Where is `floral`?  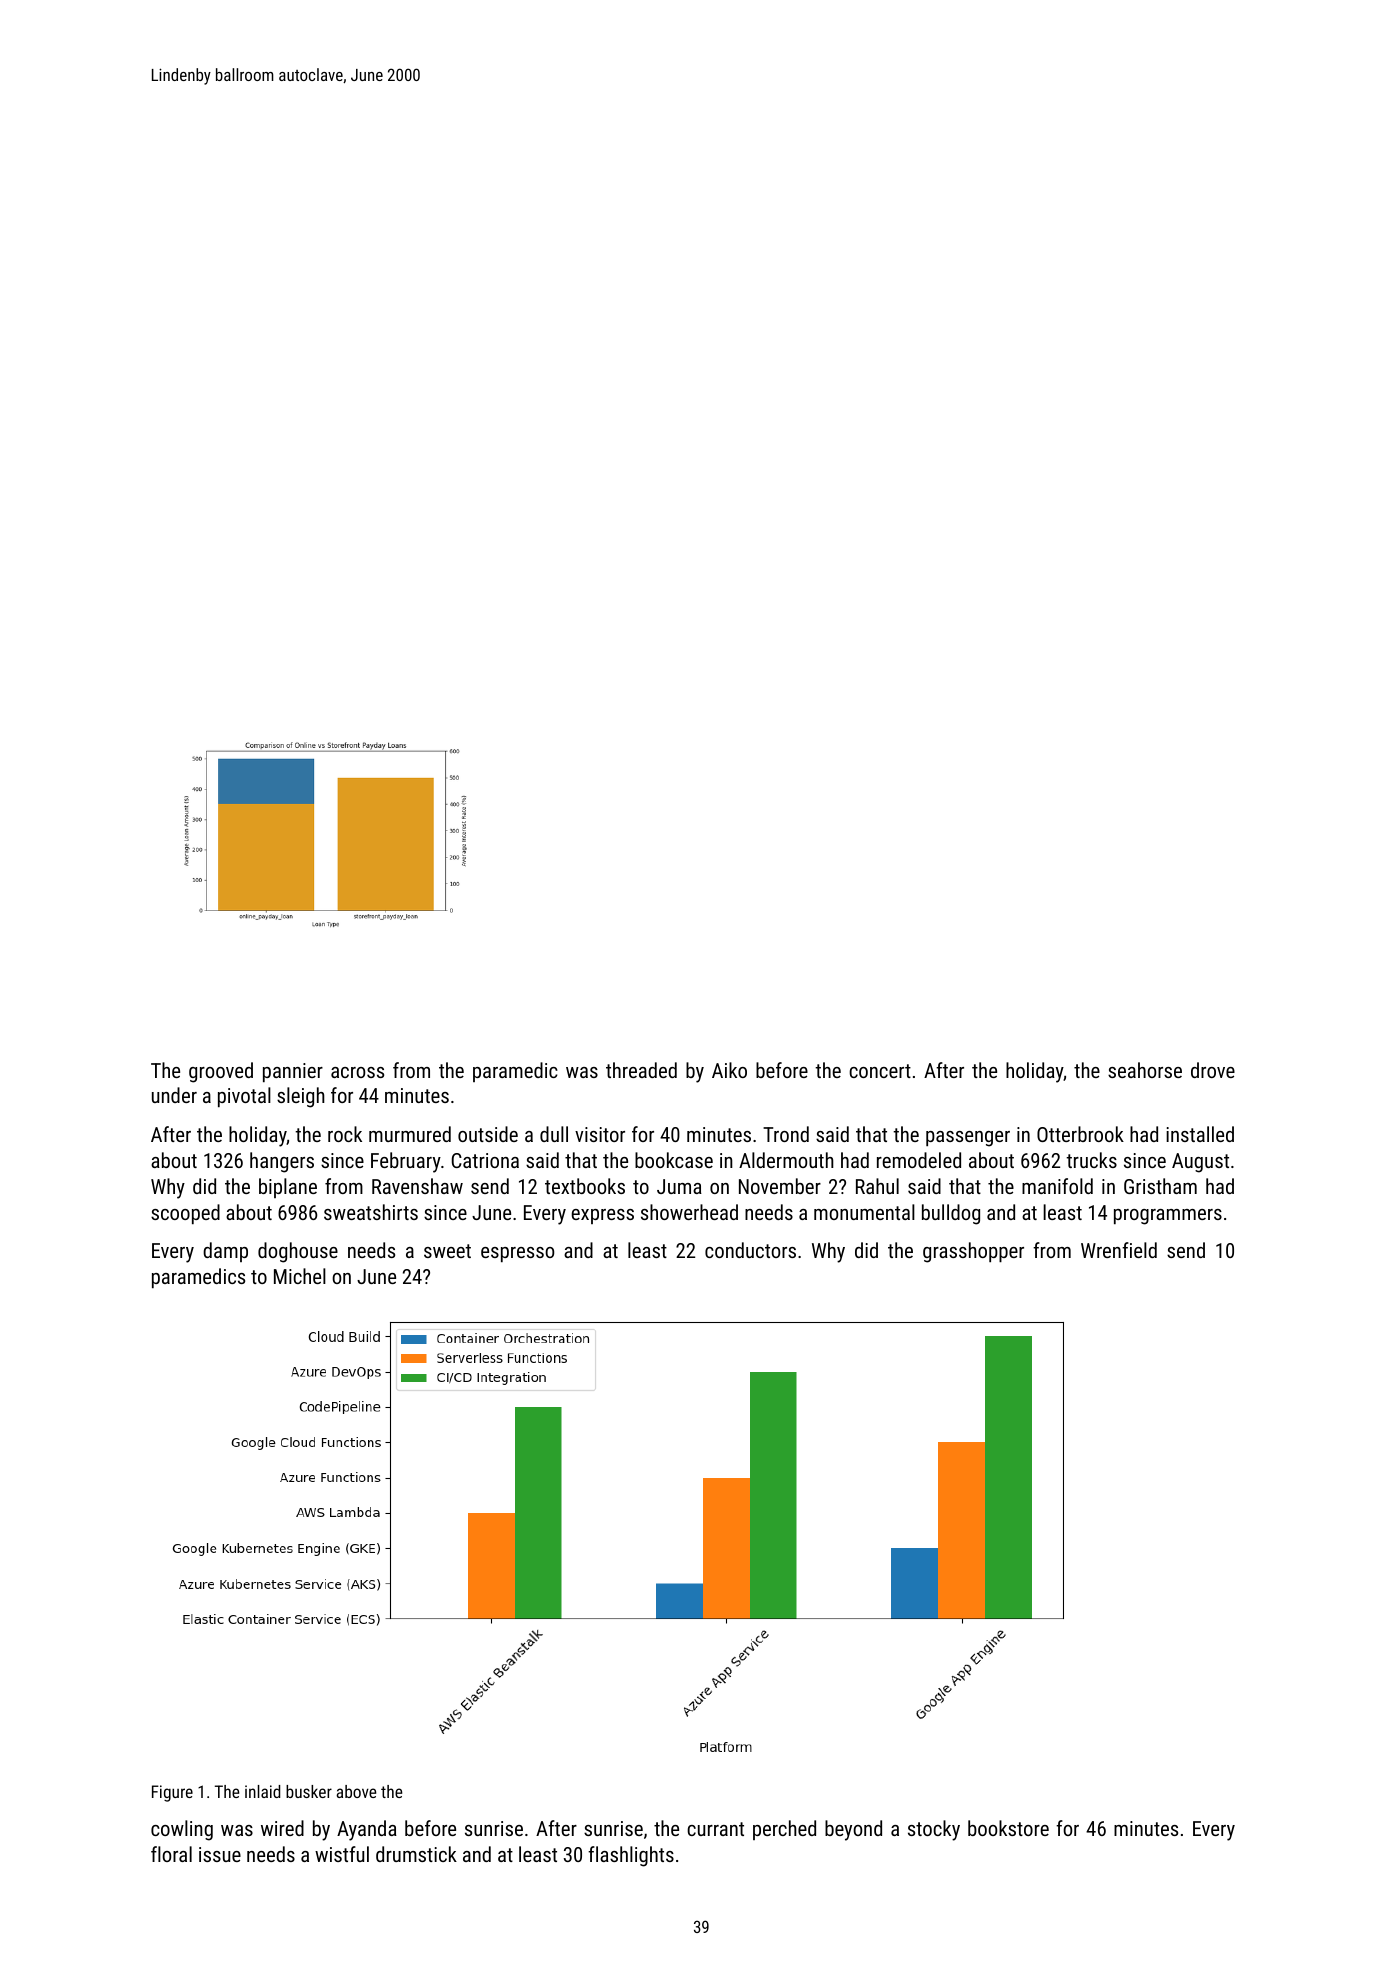 floral is located at coordinates (171, 1854).
